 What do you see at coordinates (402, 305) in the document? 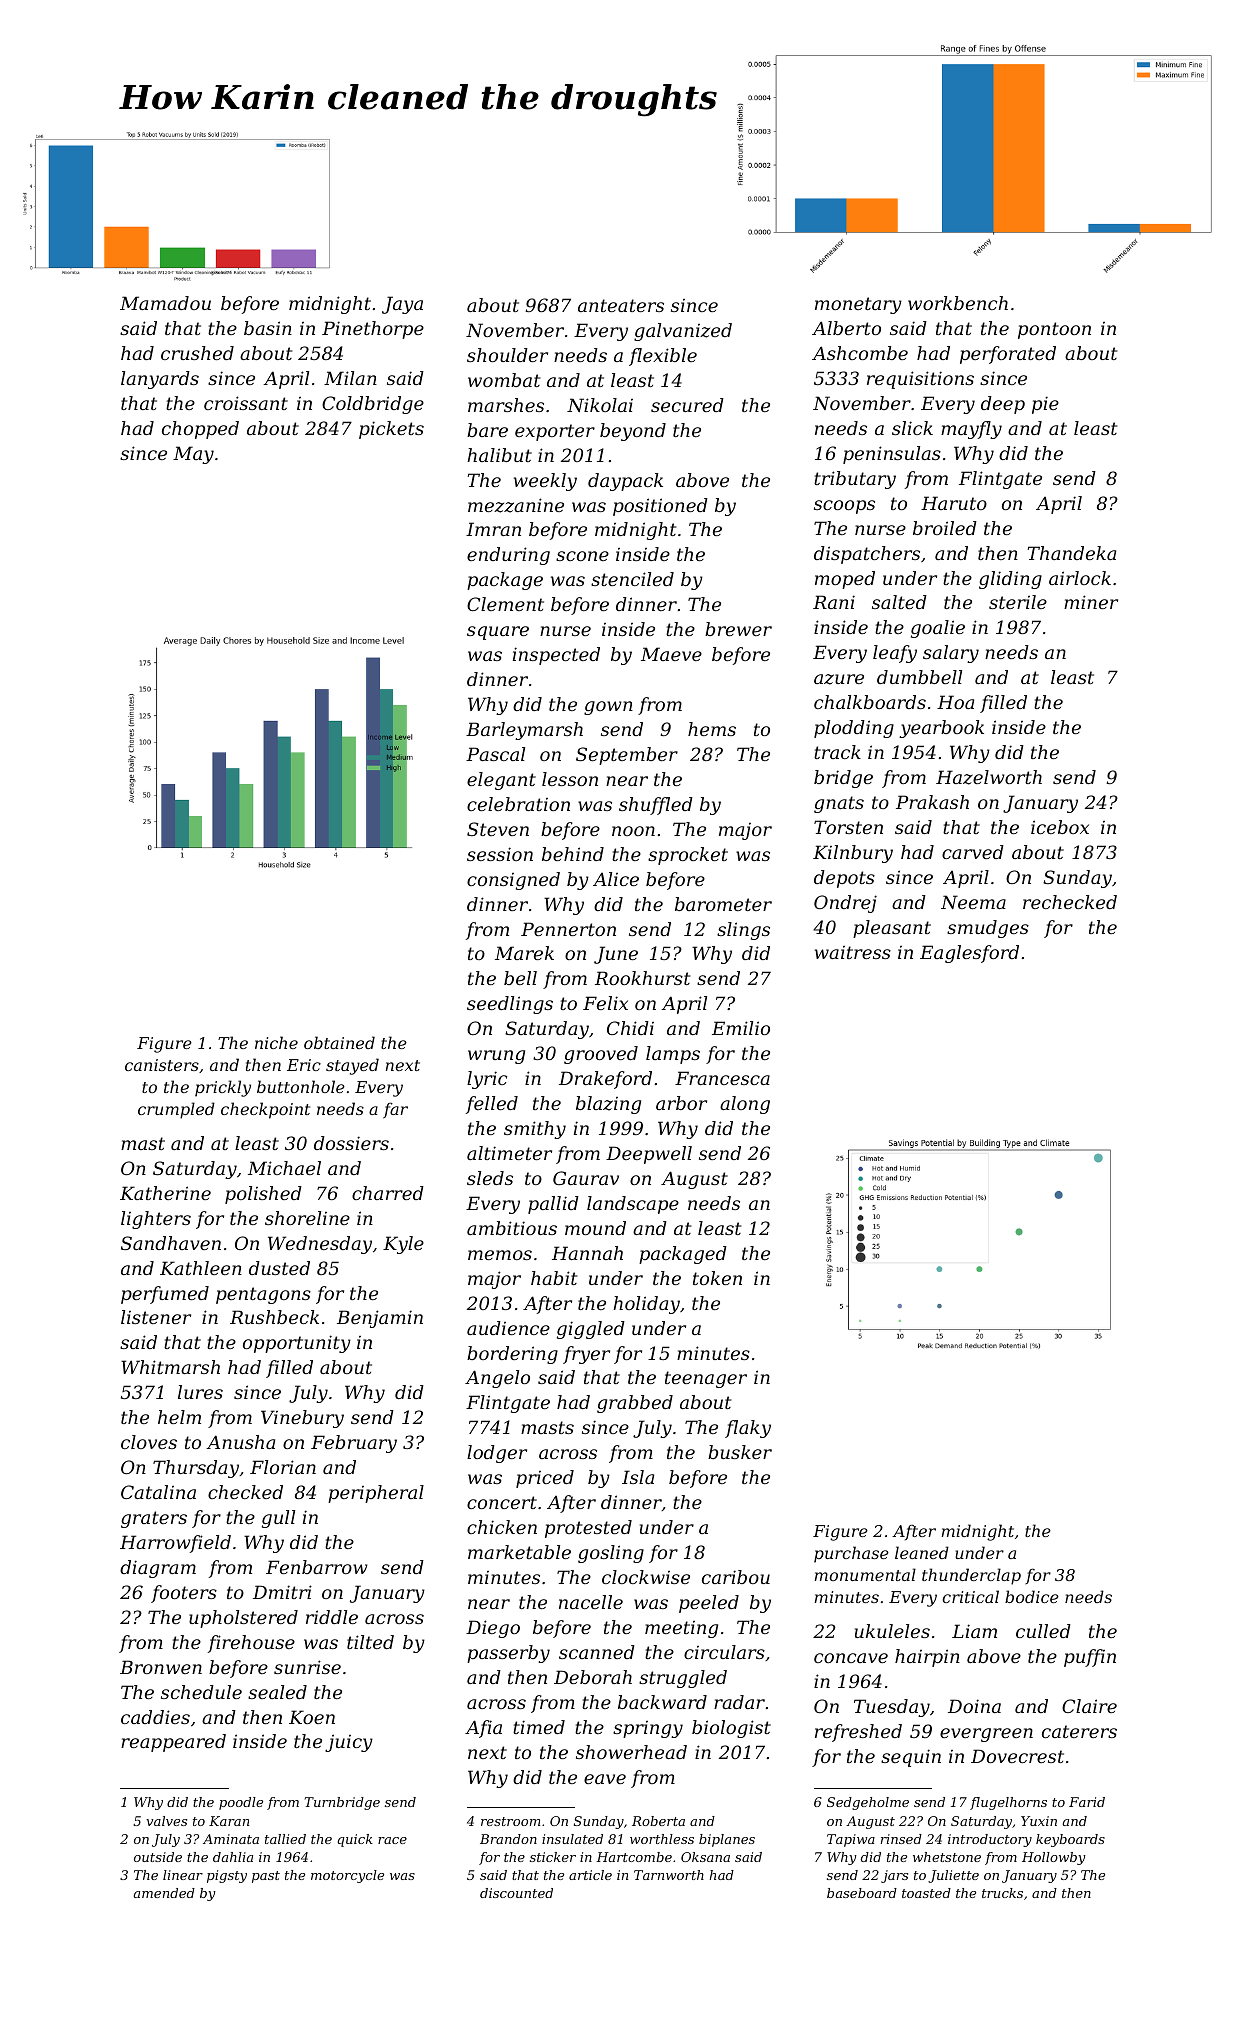
I see `Jaya` at bounding box center [402, 305].
